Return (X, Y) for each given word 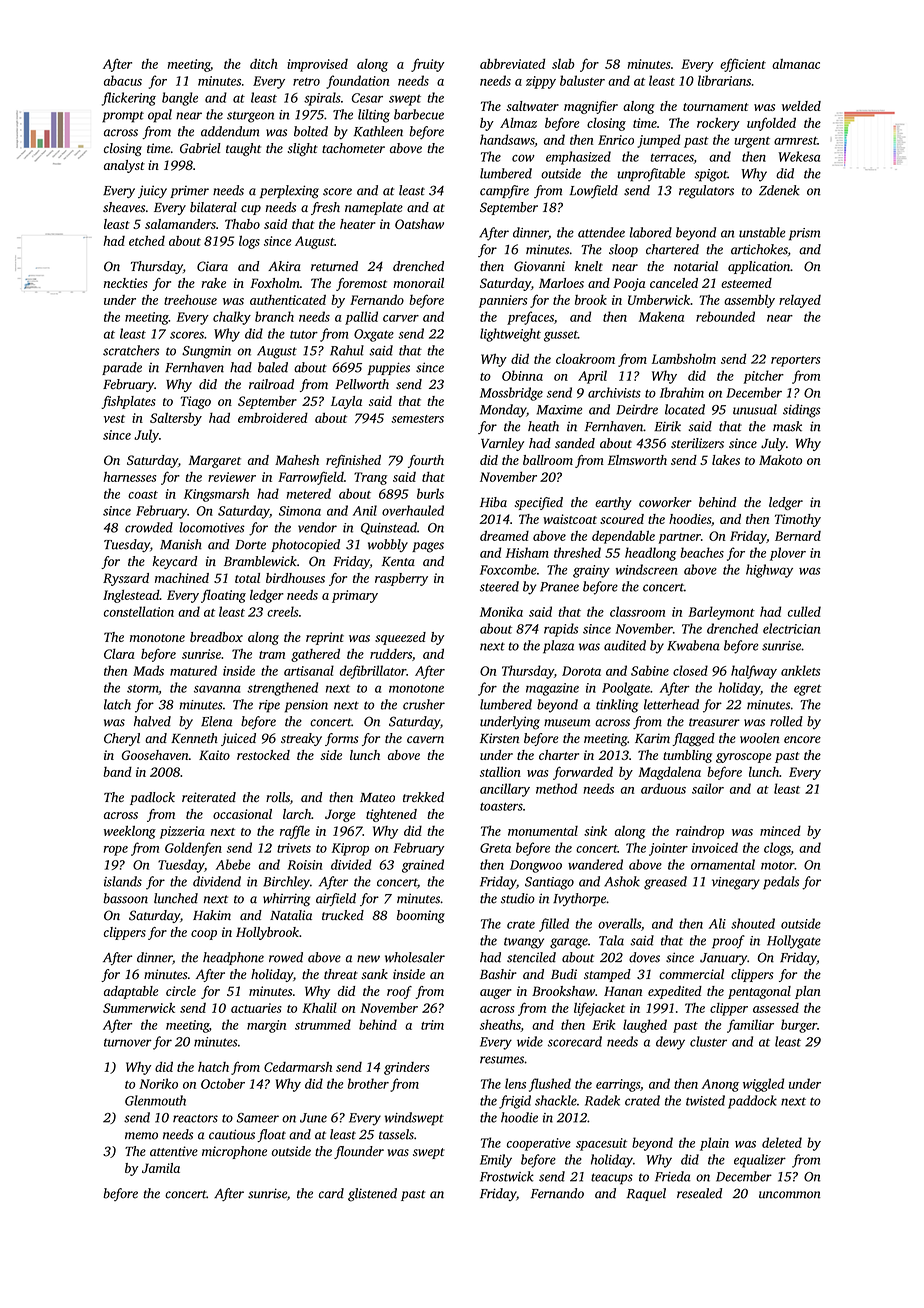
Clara (119, 654)
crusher (424, 704)
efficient (743, 65)
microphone (234, 1152)
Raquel (646, 1194)
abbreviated (512, 63)
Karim (652, 738)
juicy (152, 191)
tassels (396, 1134)
